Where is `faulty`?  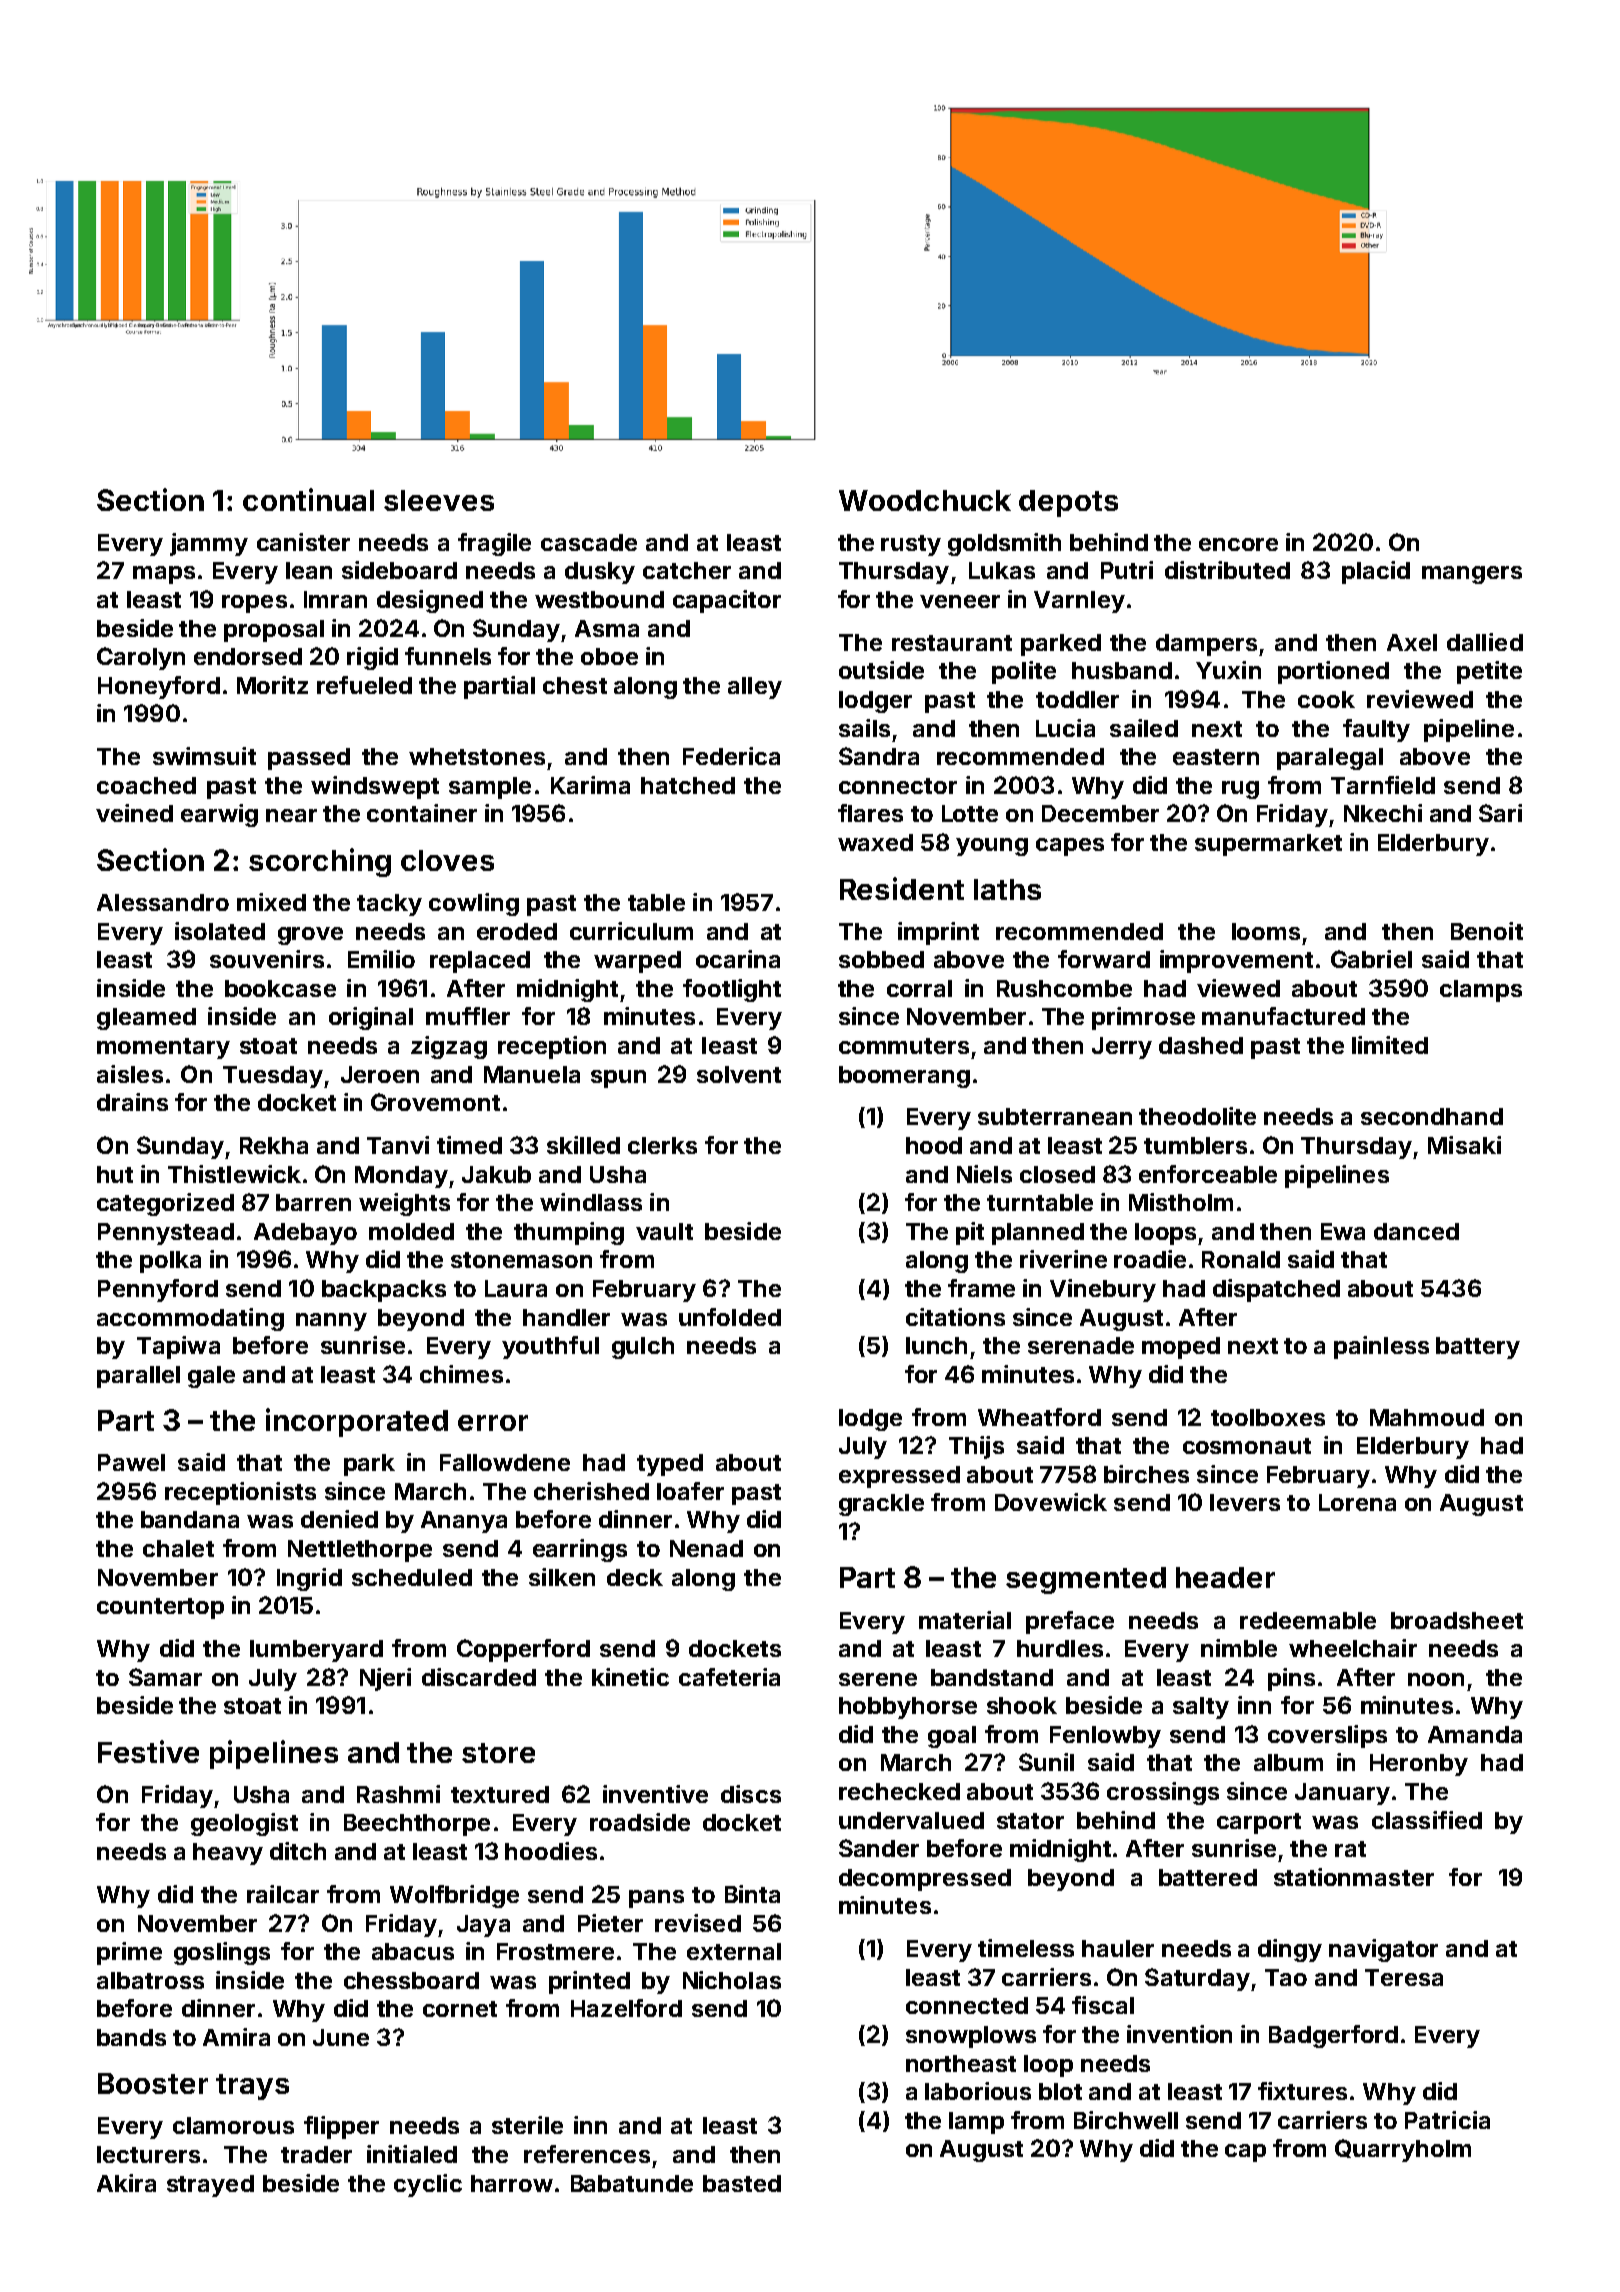 faulty is located at coordinates (1376, 730).
